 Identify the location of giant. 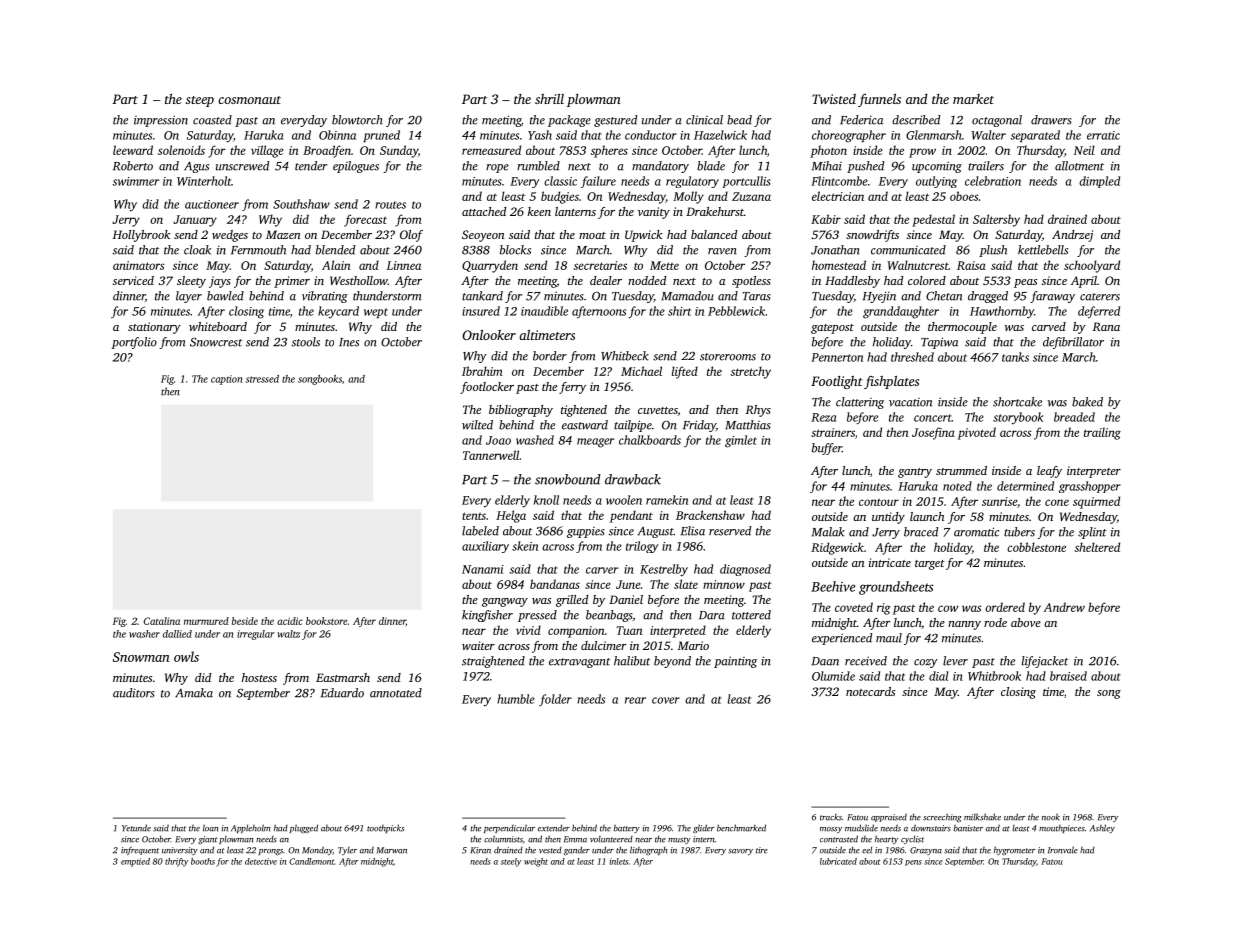
(208, 840).
